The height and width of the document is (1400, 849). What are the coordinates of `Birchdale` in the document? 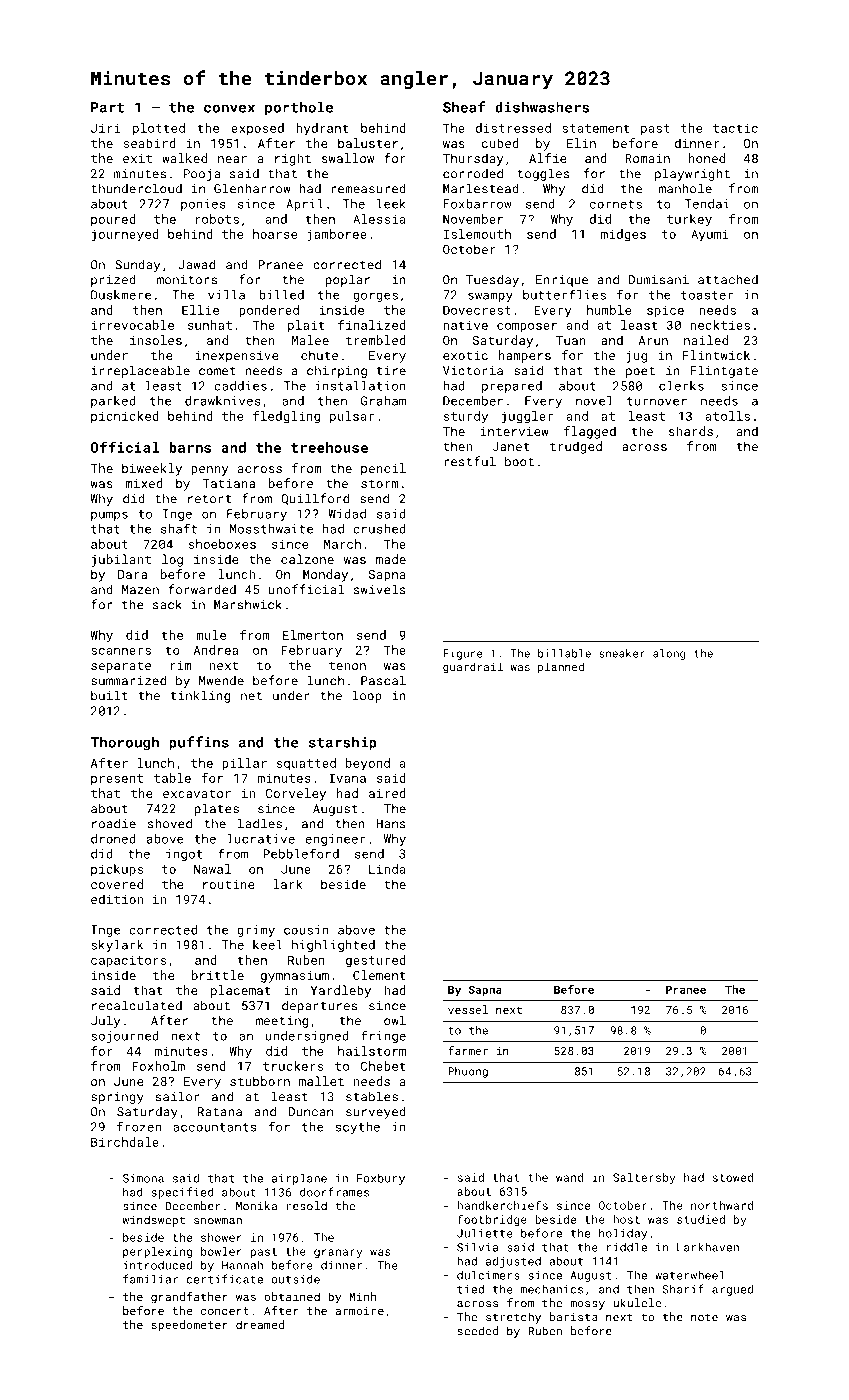 It's located at (125, 1142).
